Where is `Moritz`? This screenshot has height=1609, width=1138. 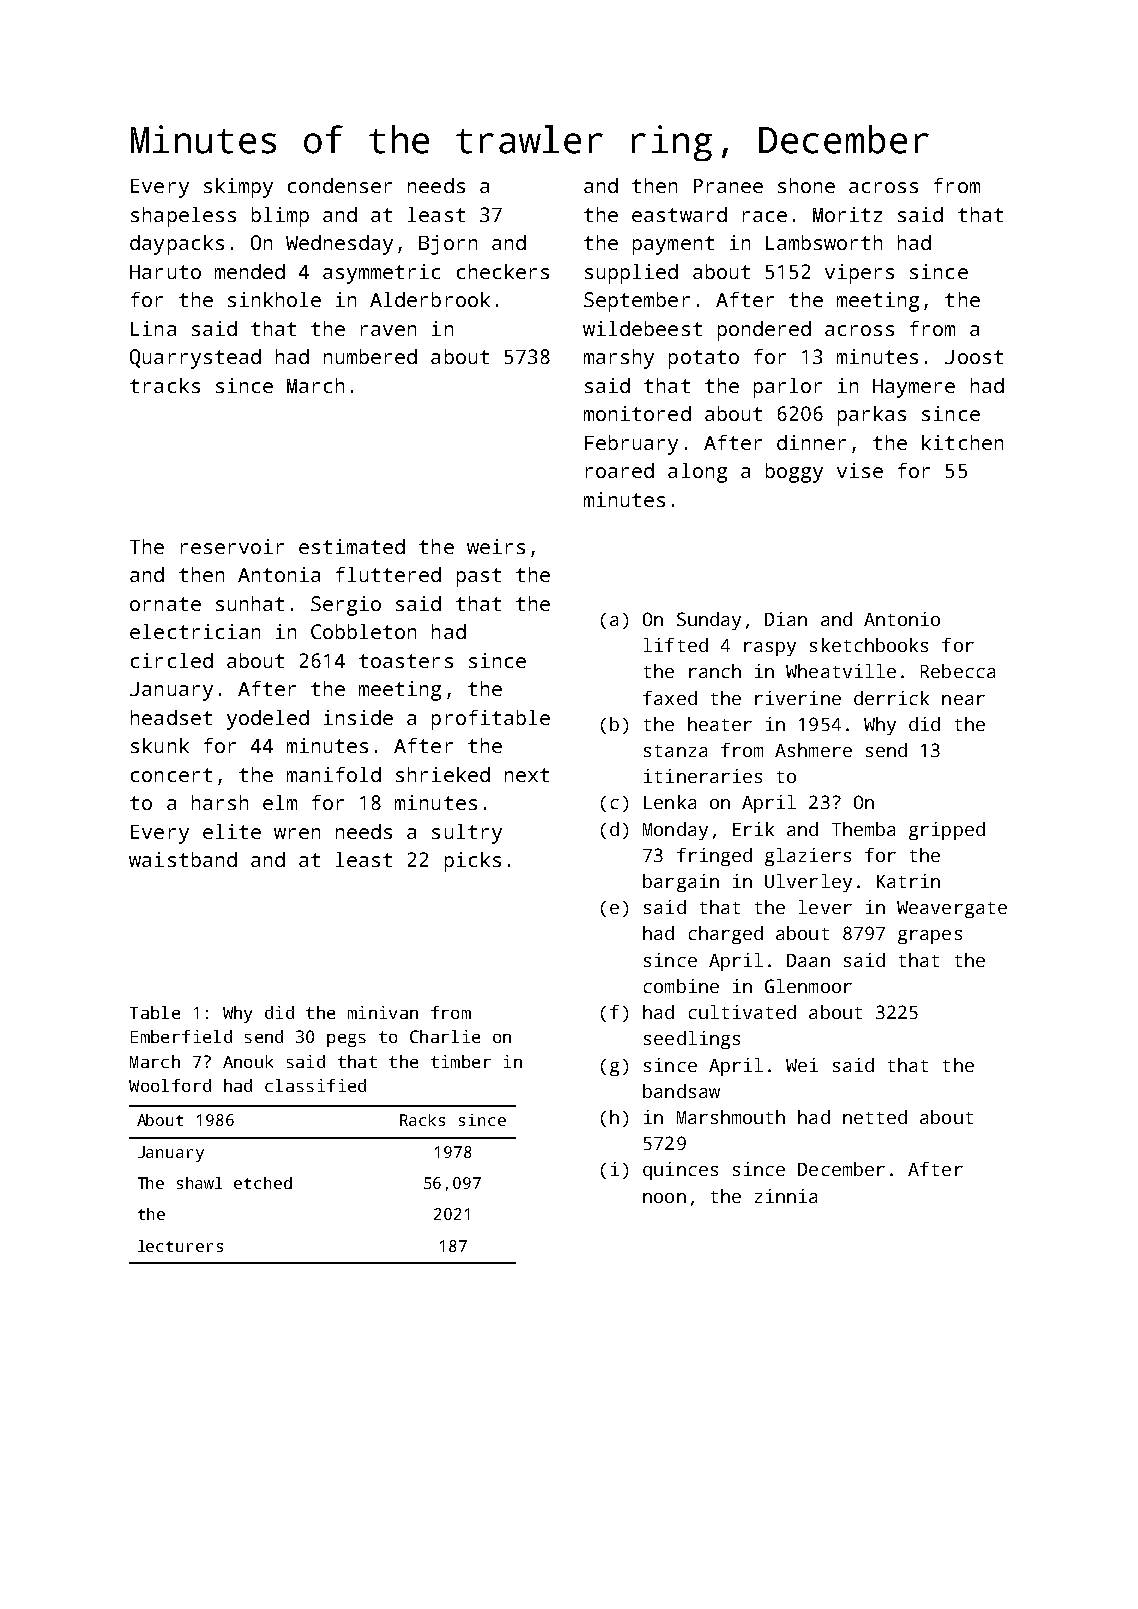 Moritz is located at coordinates (847, 214).
